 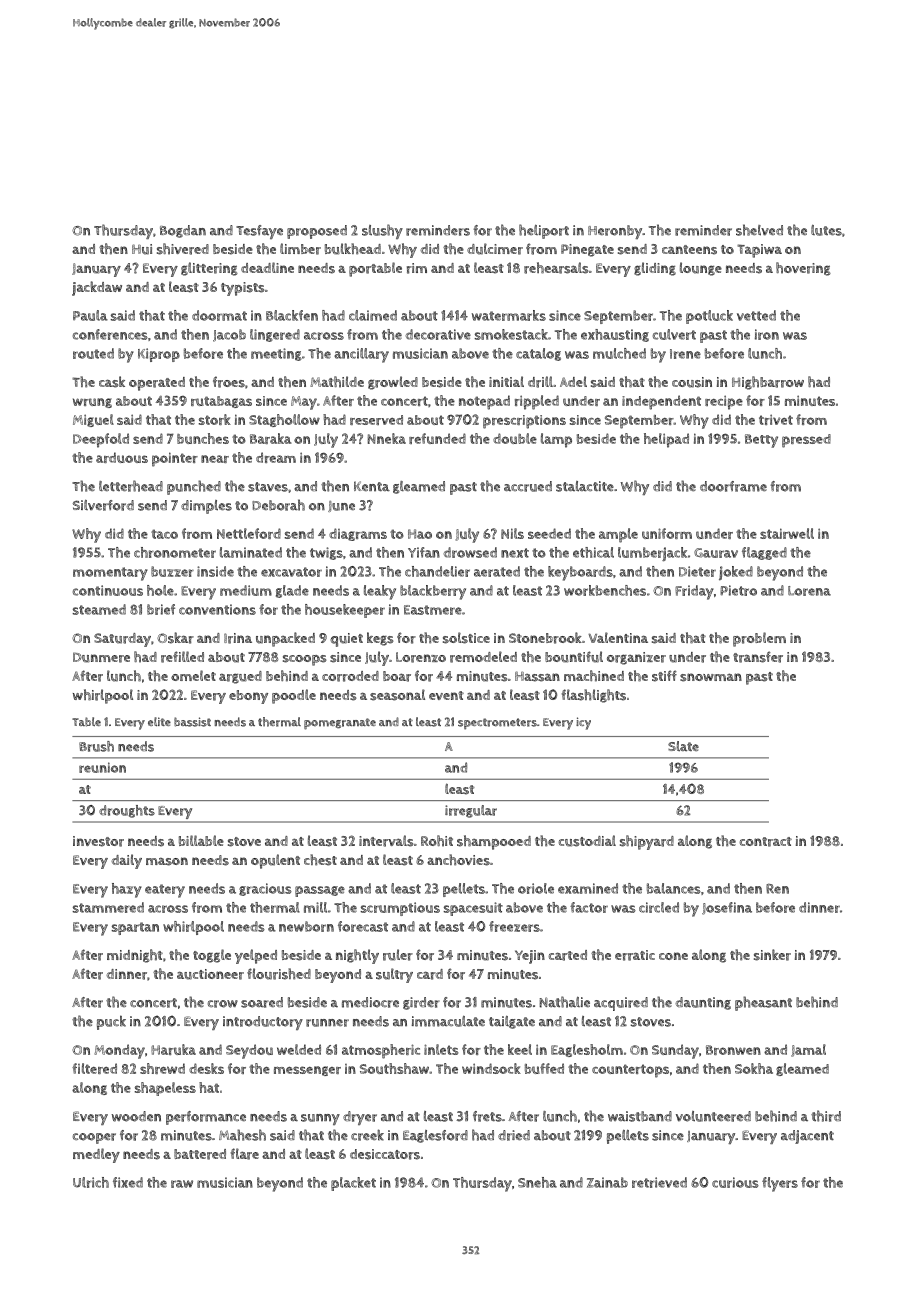 What do you see at coordinates (417, 268) in the image?
I see `rim` at bounding box center [417, 268].
